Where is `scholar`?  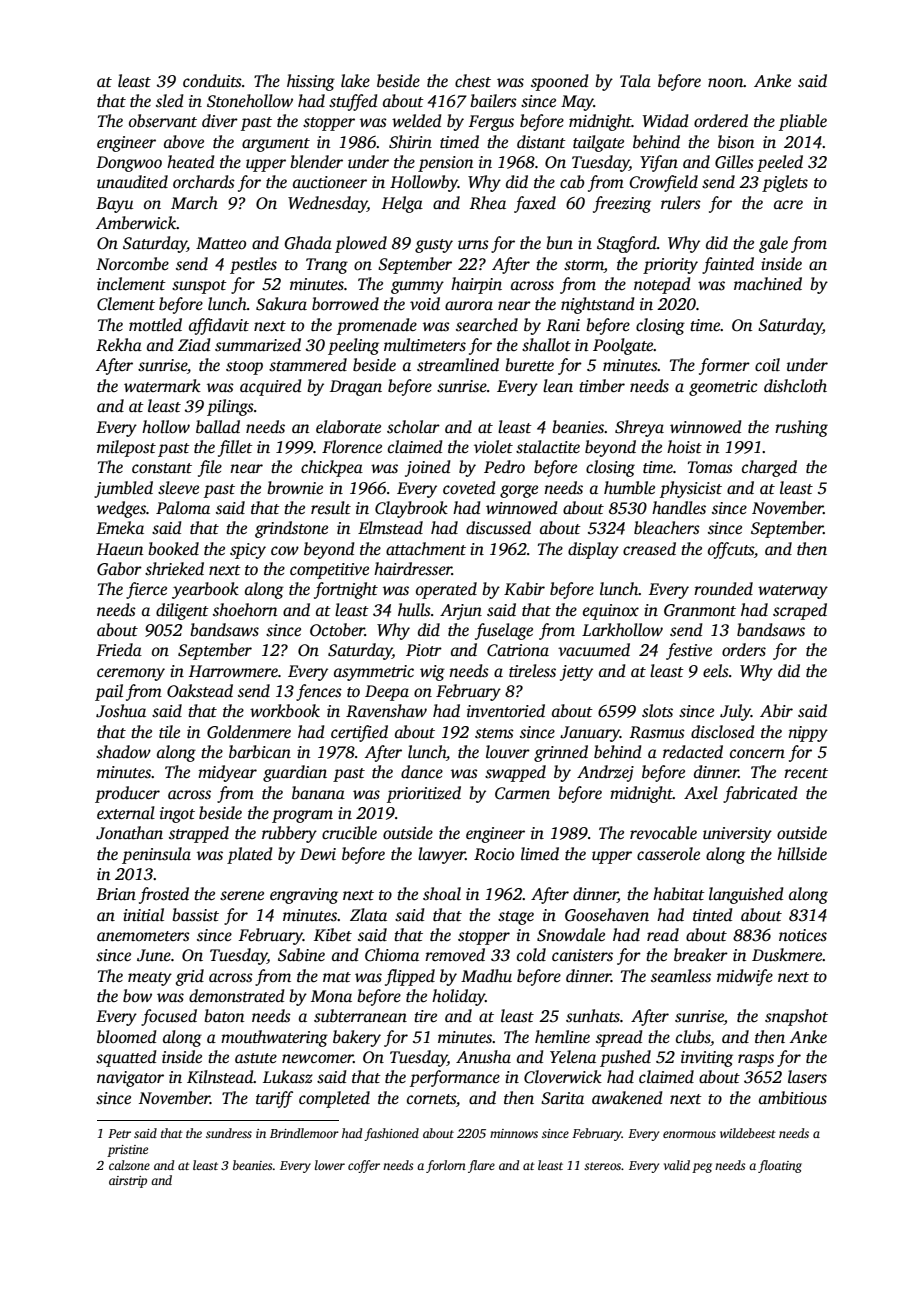 scholar is located at coordinates (413, 427).
